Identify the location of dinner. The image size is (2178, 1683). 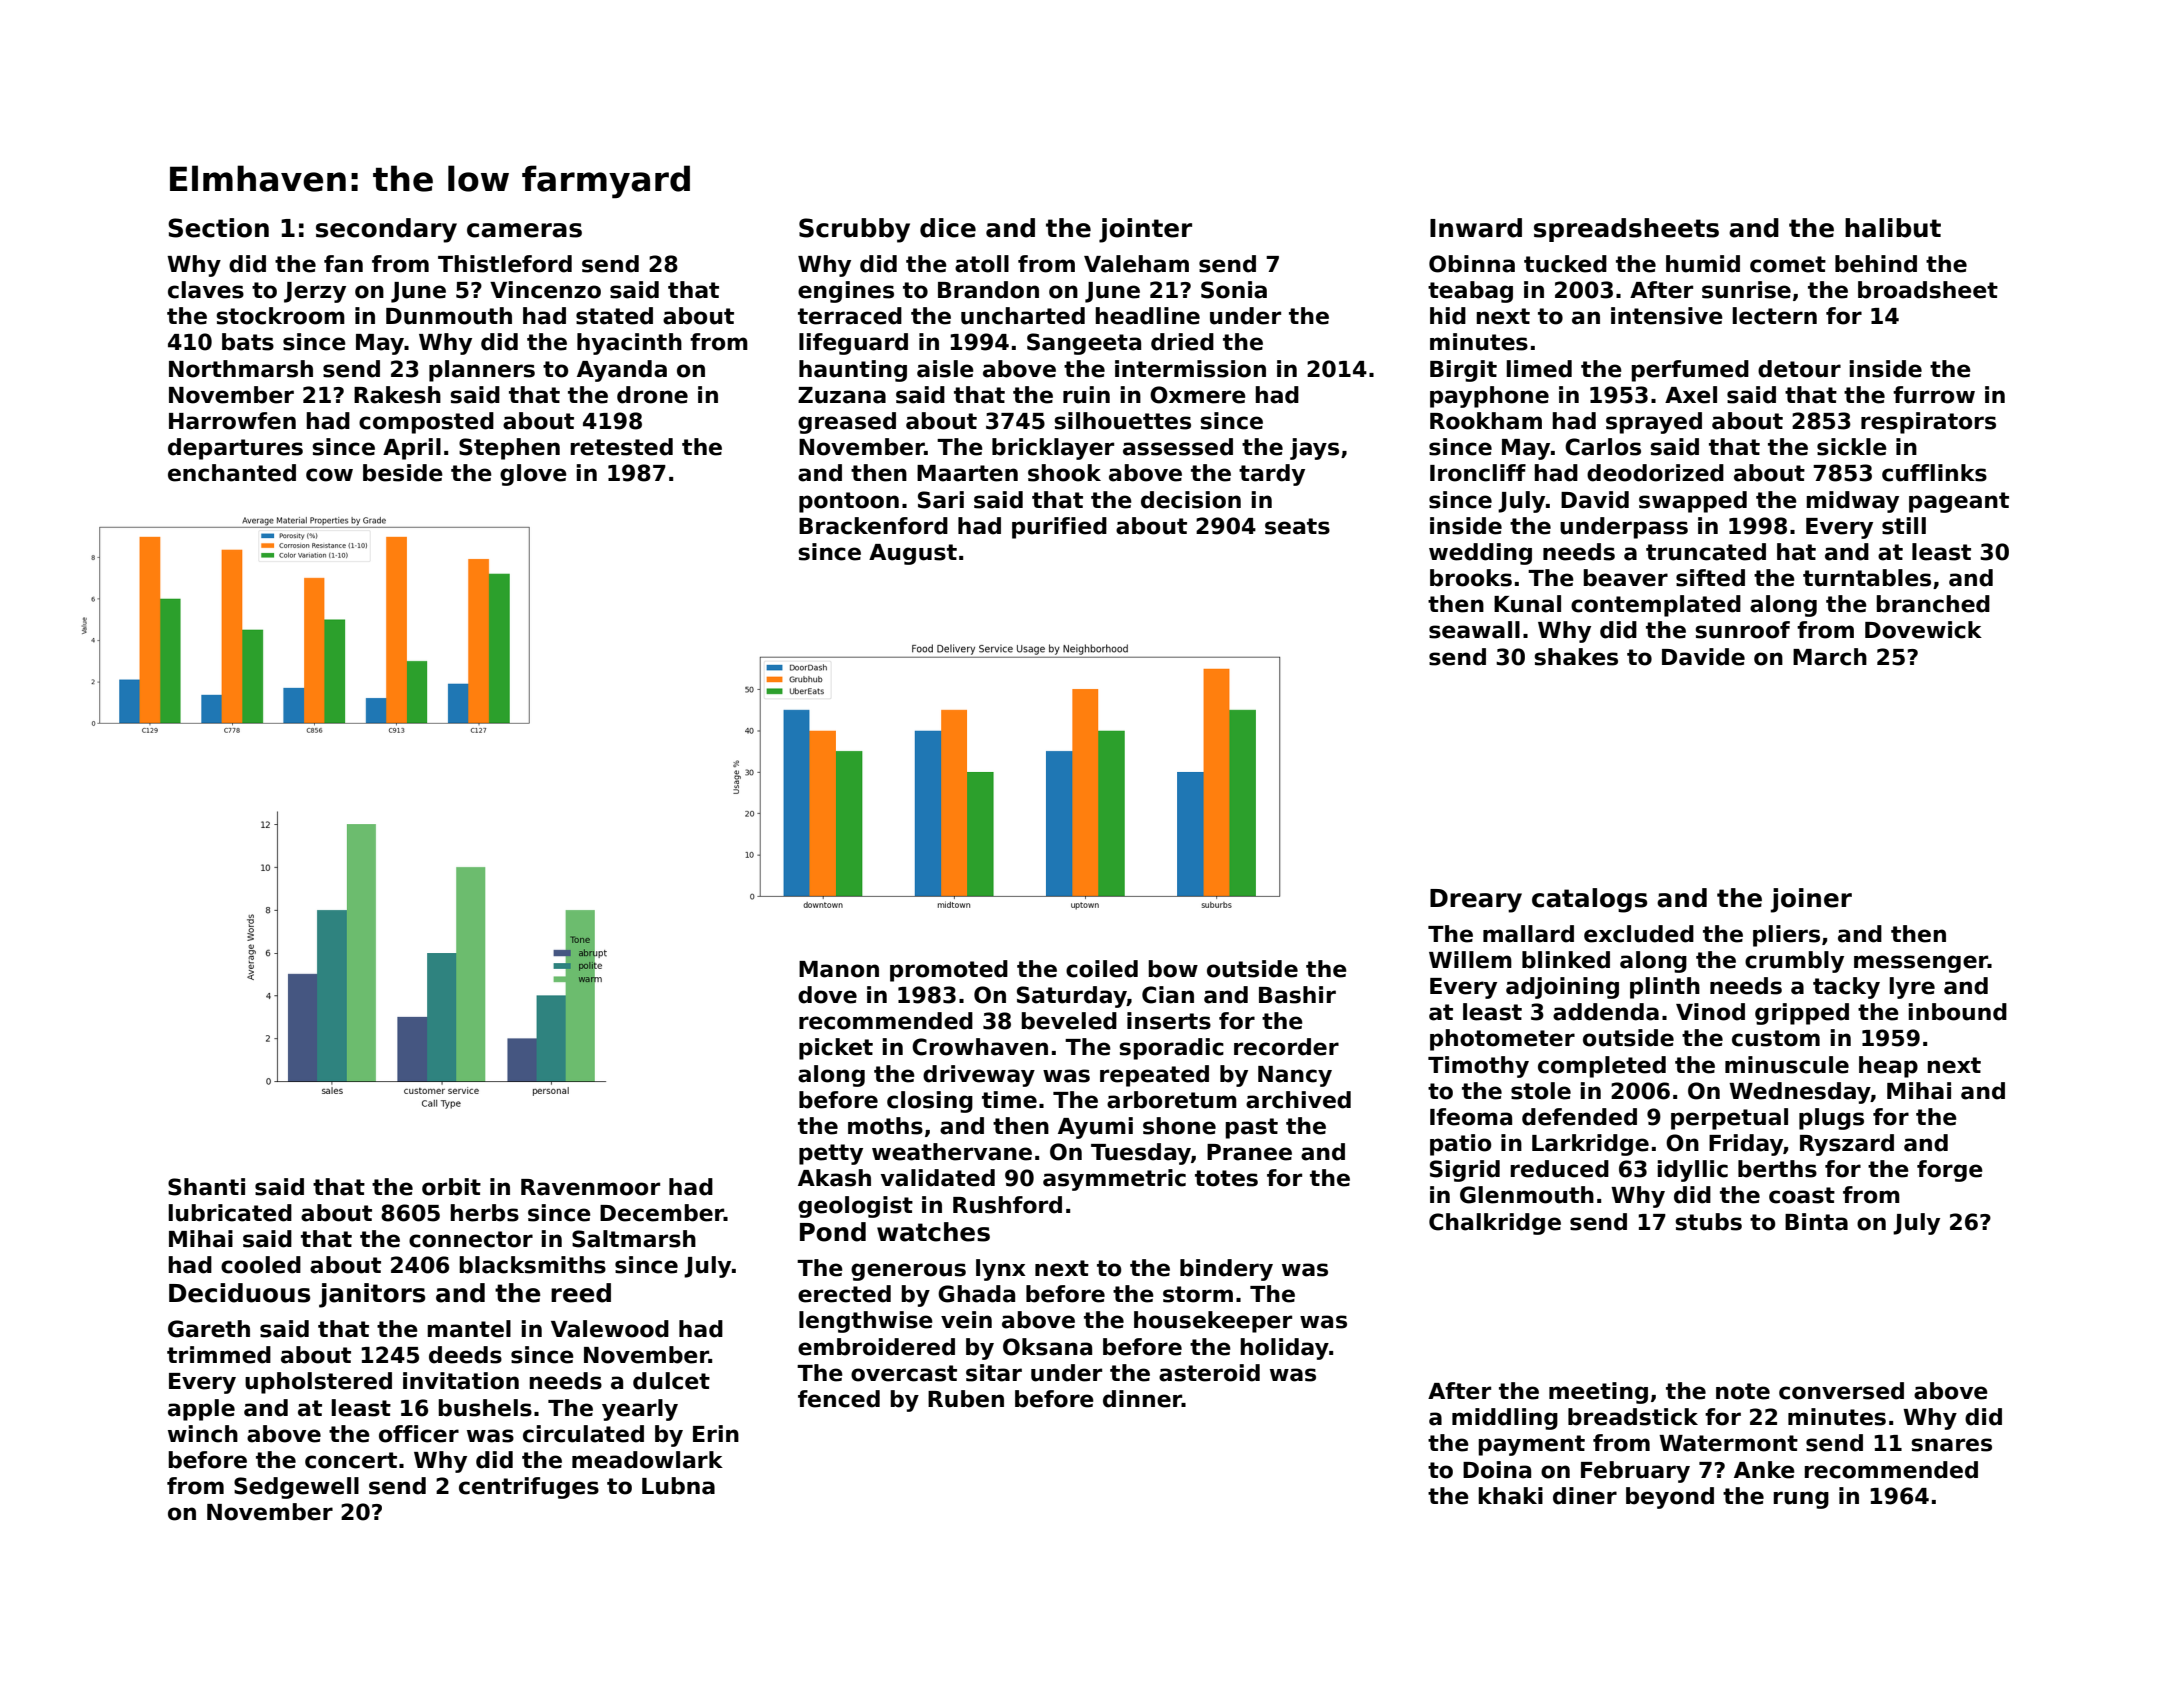
(1142, 1399).
